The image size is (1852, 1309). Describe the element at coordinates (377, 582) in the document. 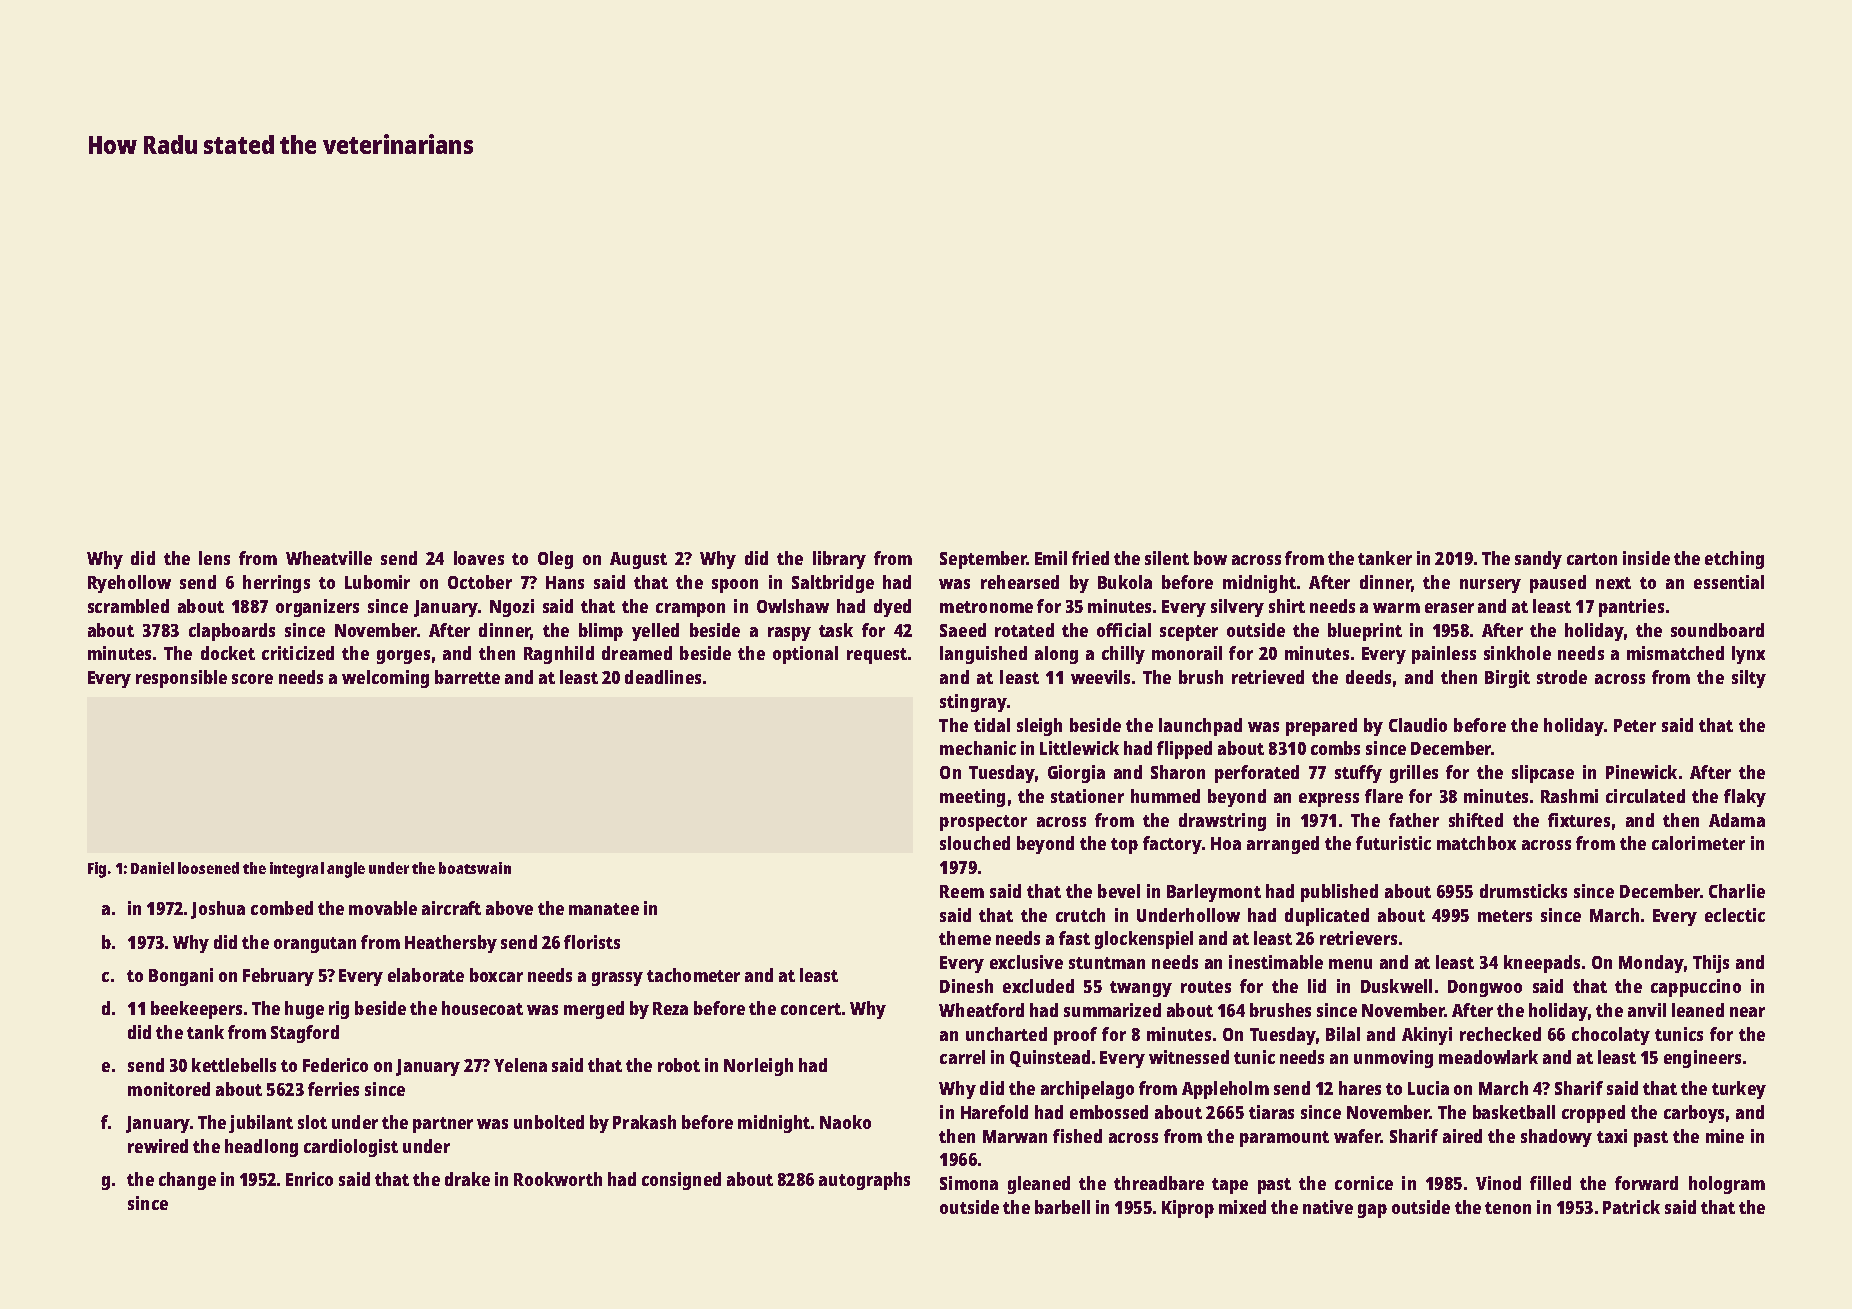

I see `Lubomir` at that location.
